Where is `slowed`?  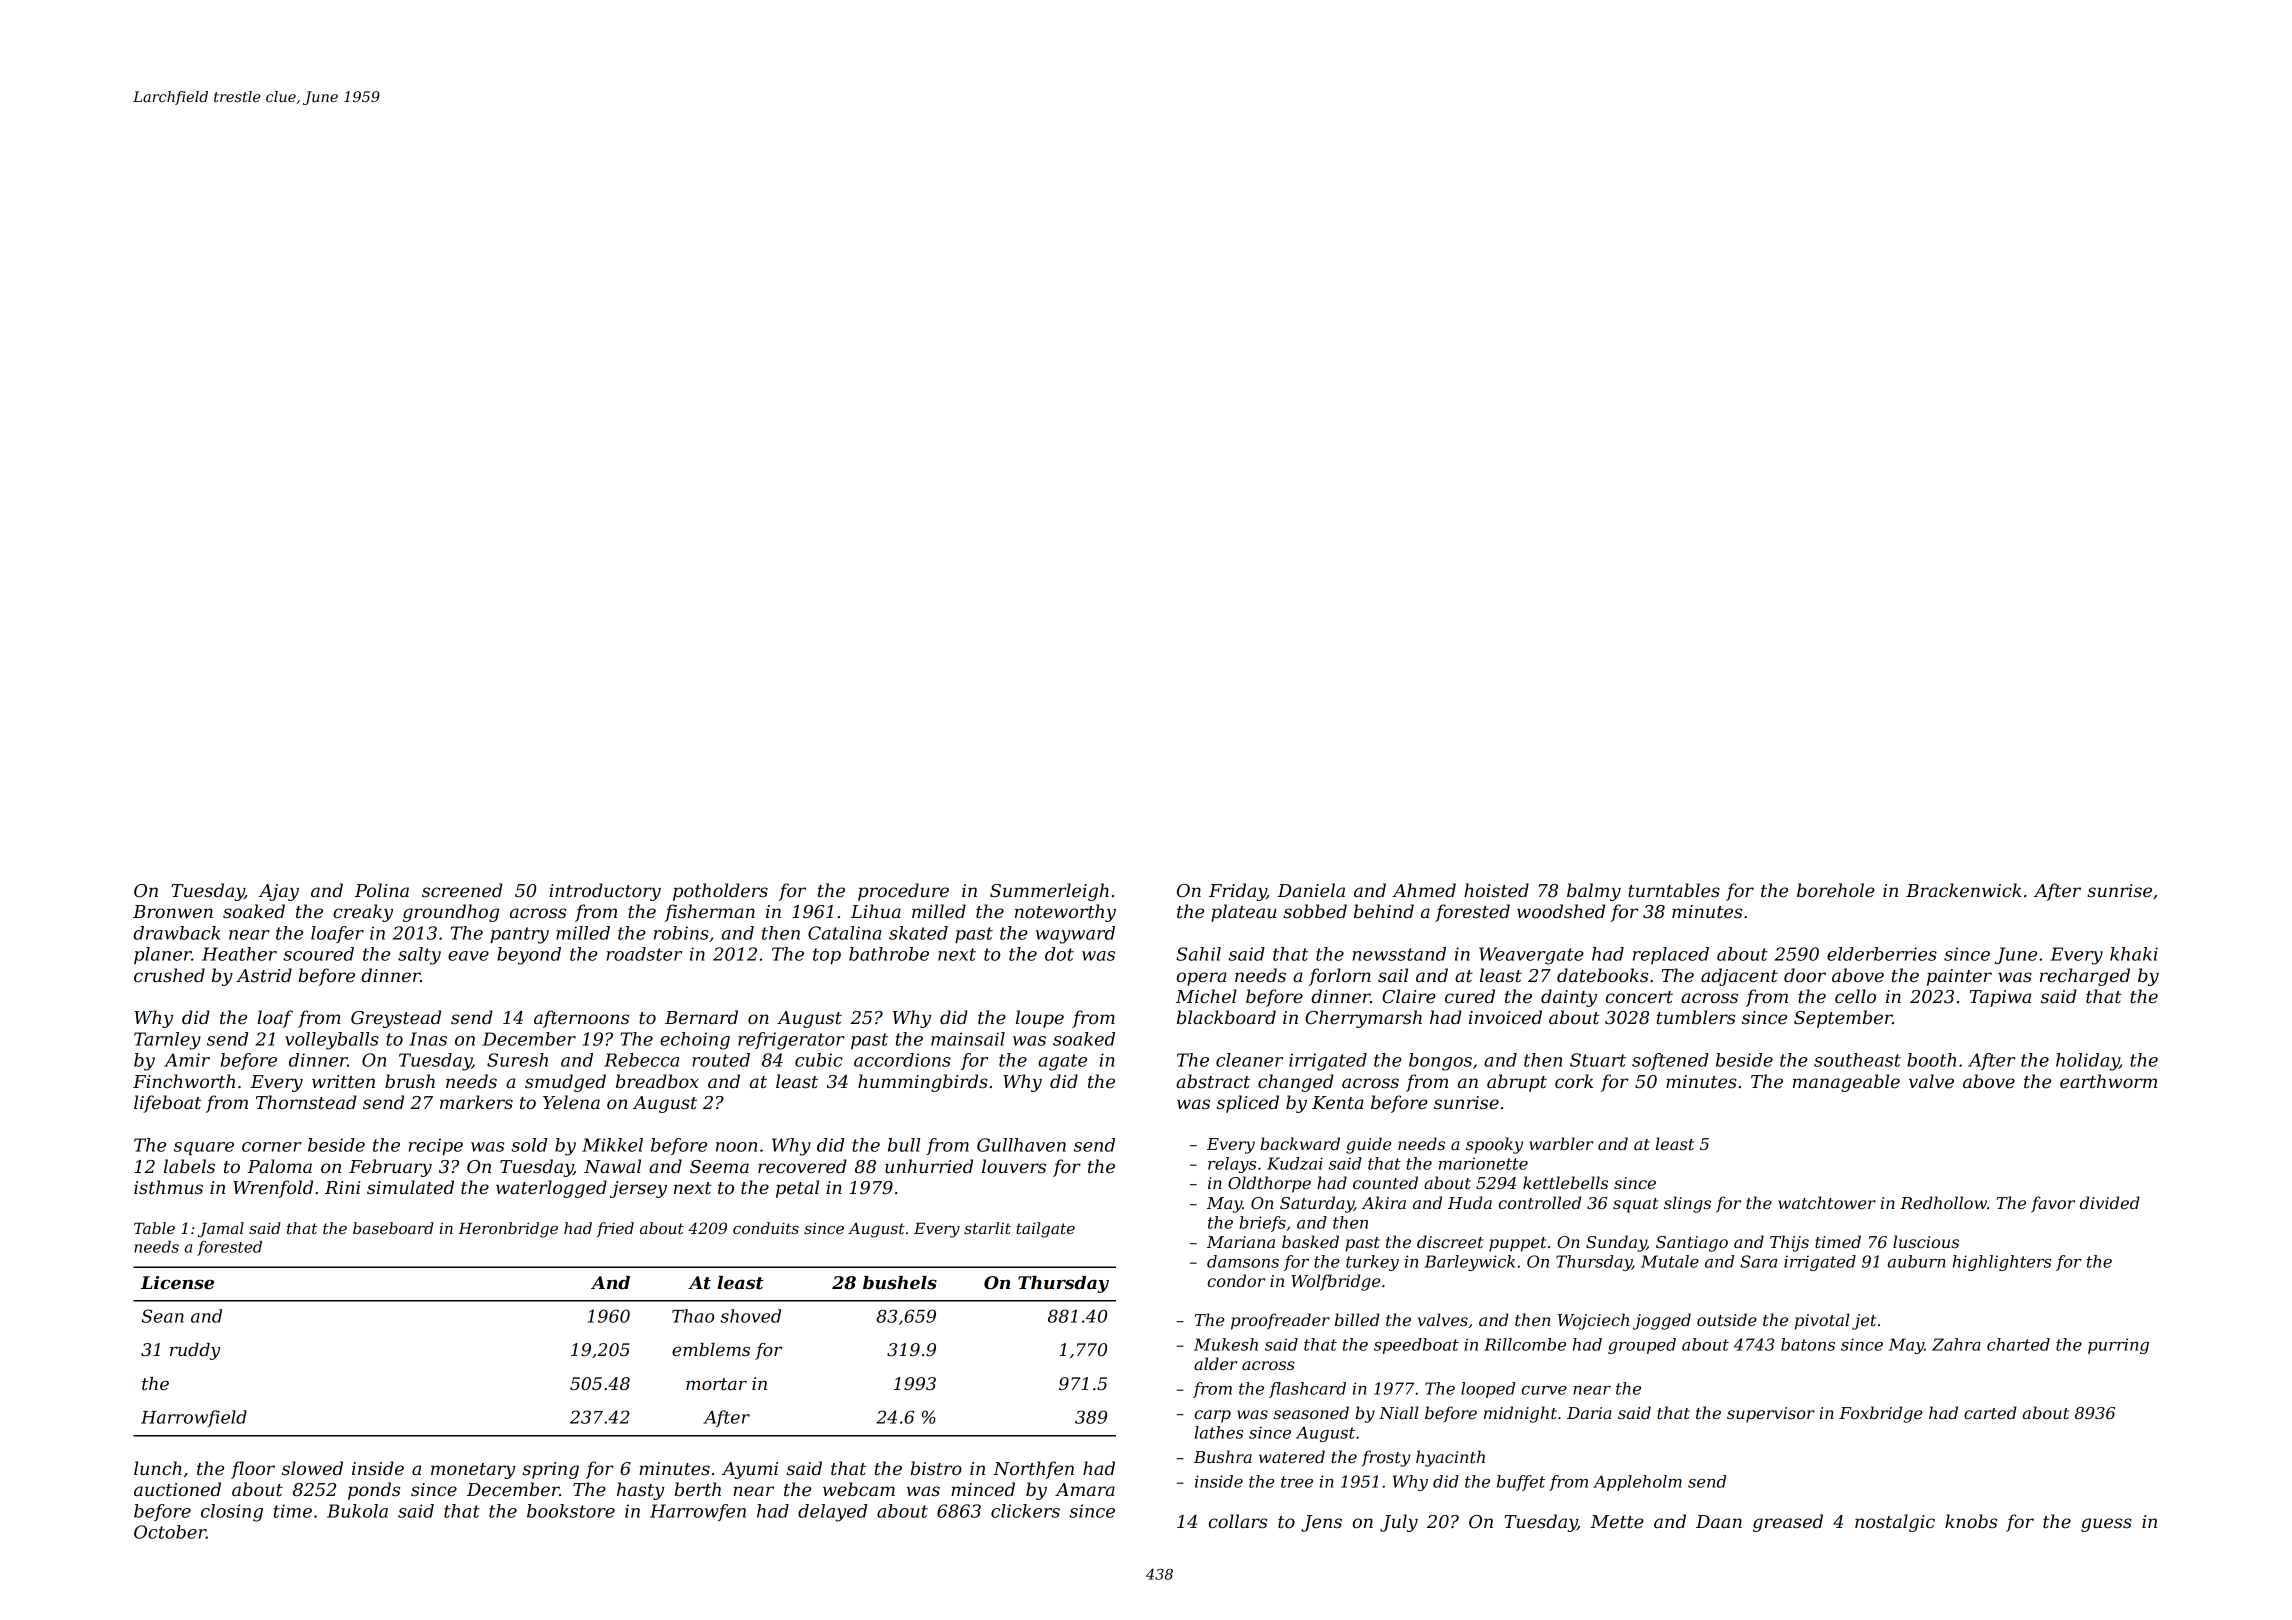 slowed is located at coordinates (312, 1468).
